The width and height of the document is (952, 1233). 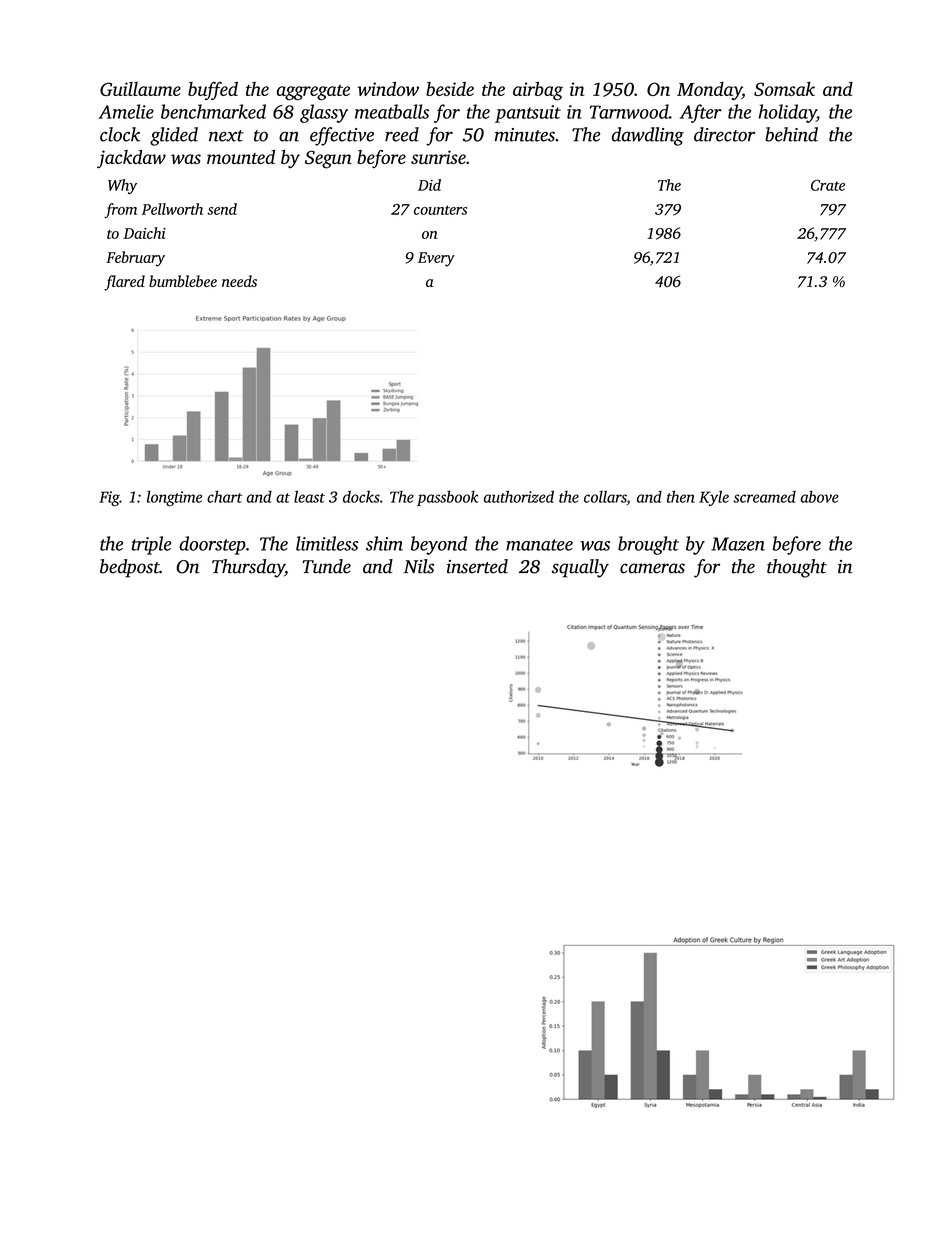 What do you see at coordinates (440, 210) in the document?
I see `counters` at bounding box center [440, 210].
